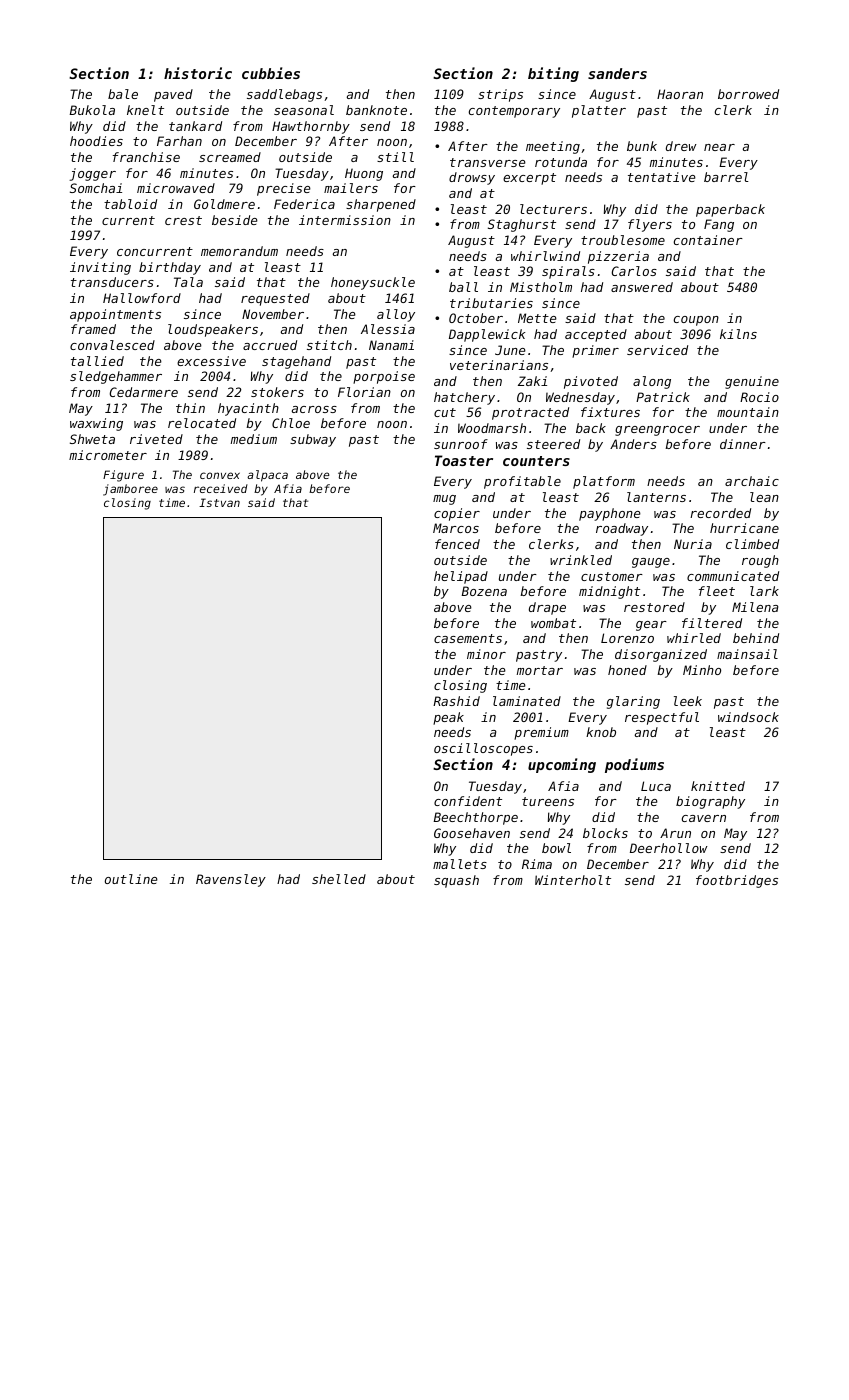  What do you see at coordinates (108, 455) in the document?
I see `micrometer` at bounding box center [108, 455].
